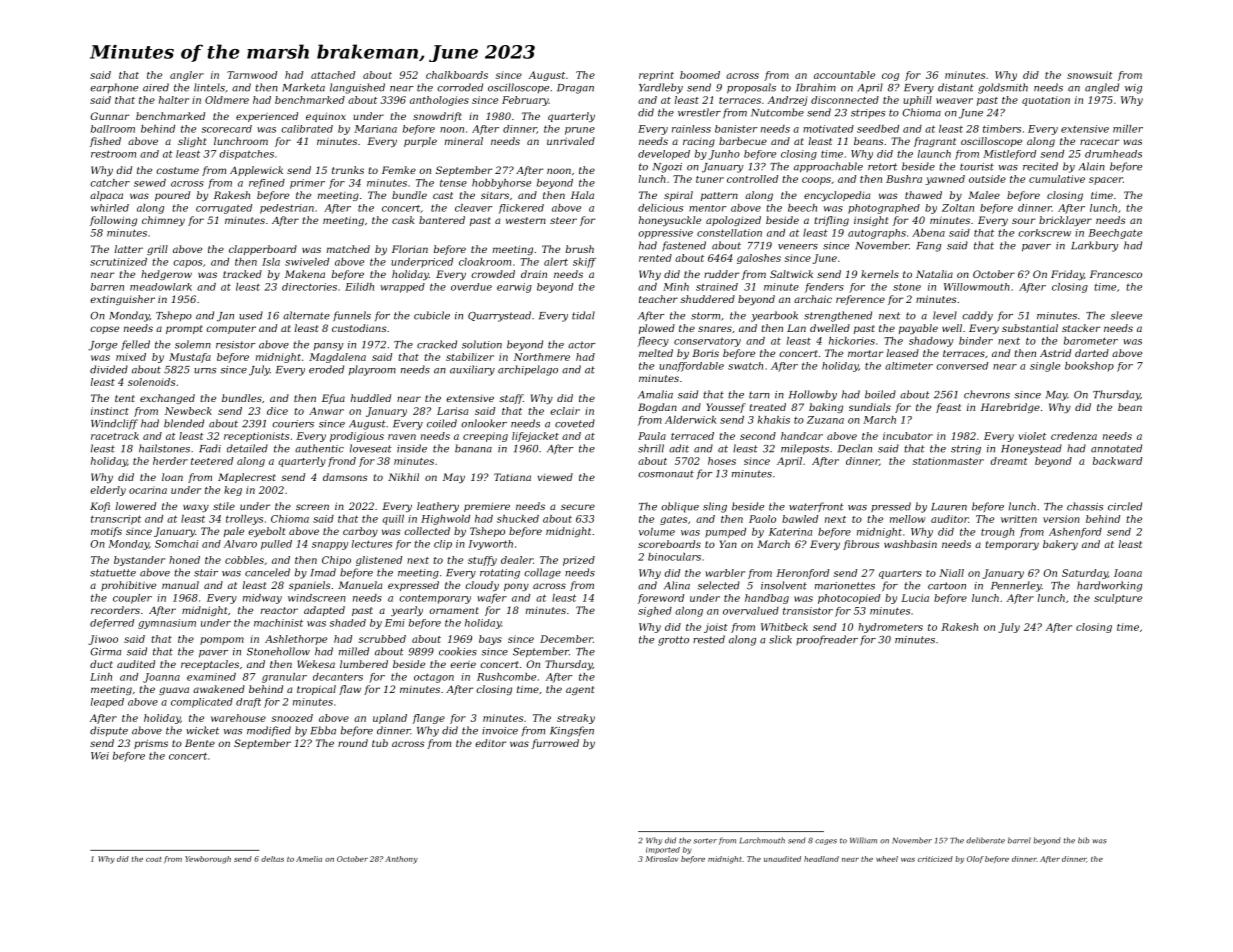  I want to click on storm, so click(705, 316).
